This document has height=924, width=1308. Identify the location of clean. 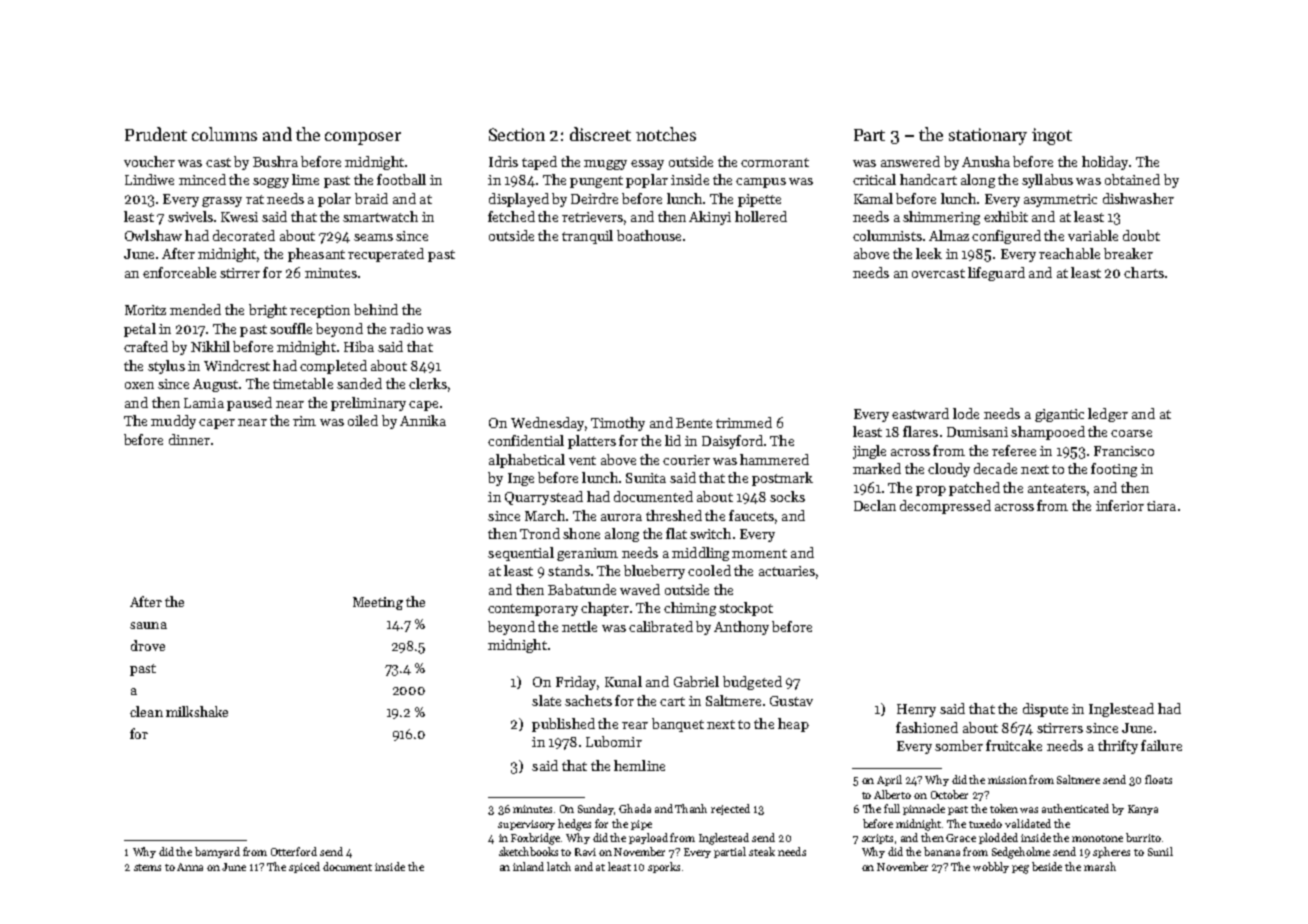
(146, 711).
